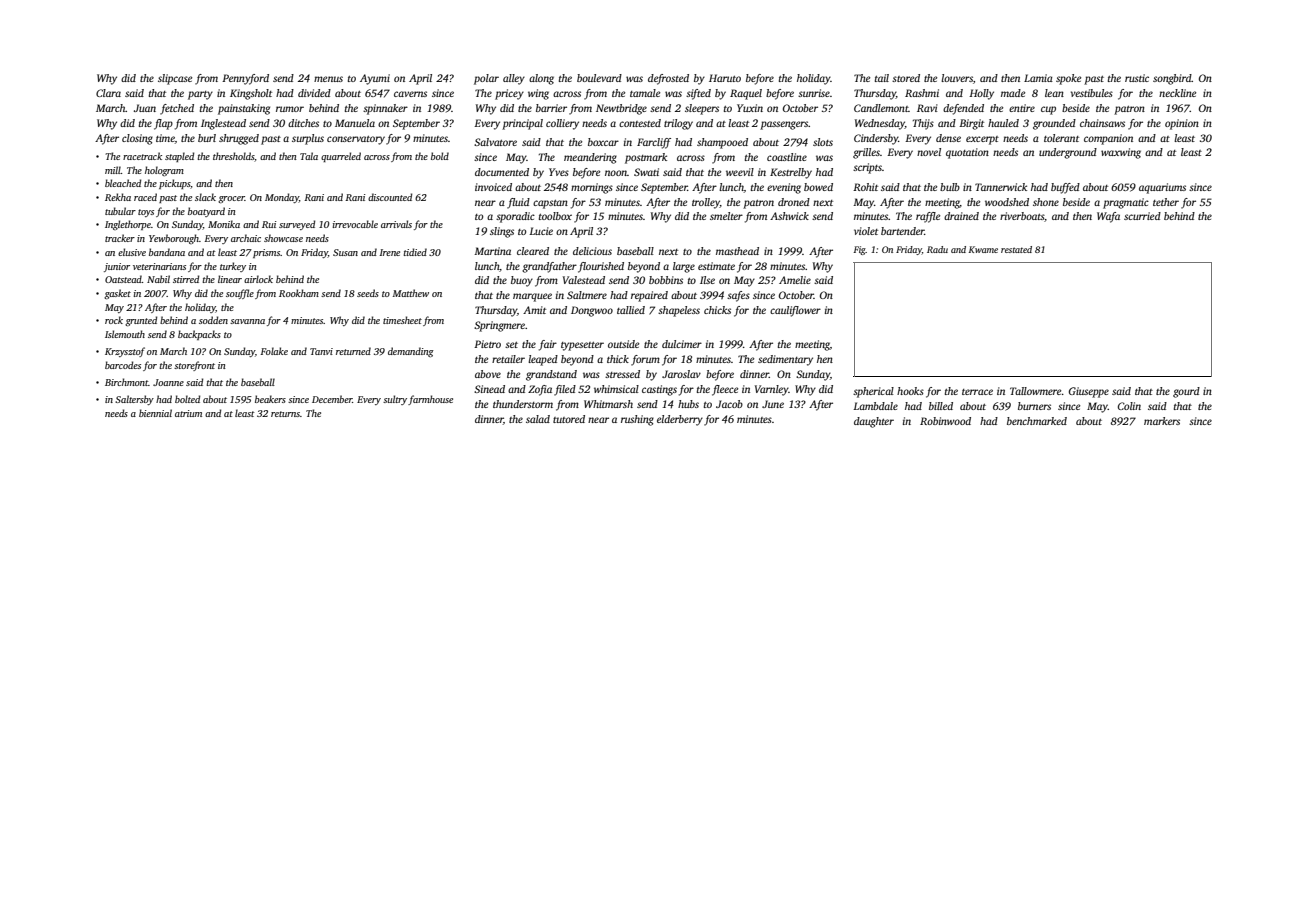 The height and width of the document is (924, 1308). Describe the element at coordinates (645, 93) in the document. I see `tamale` at that location.
